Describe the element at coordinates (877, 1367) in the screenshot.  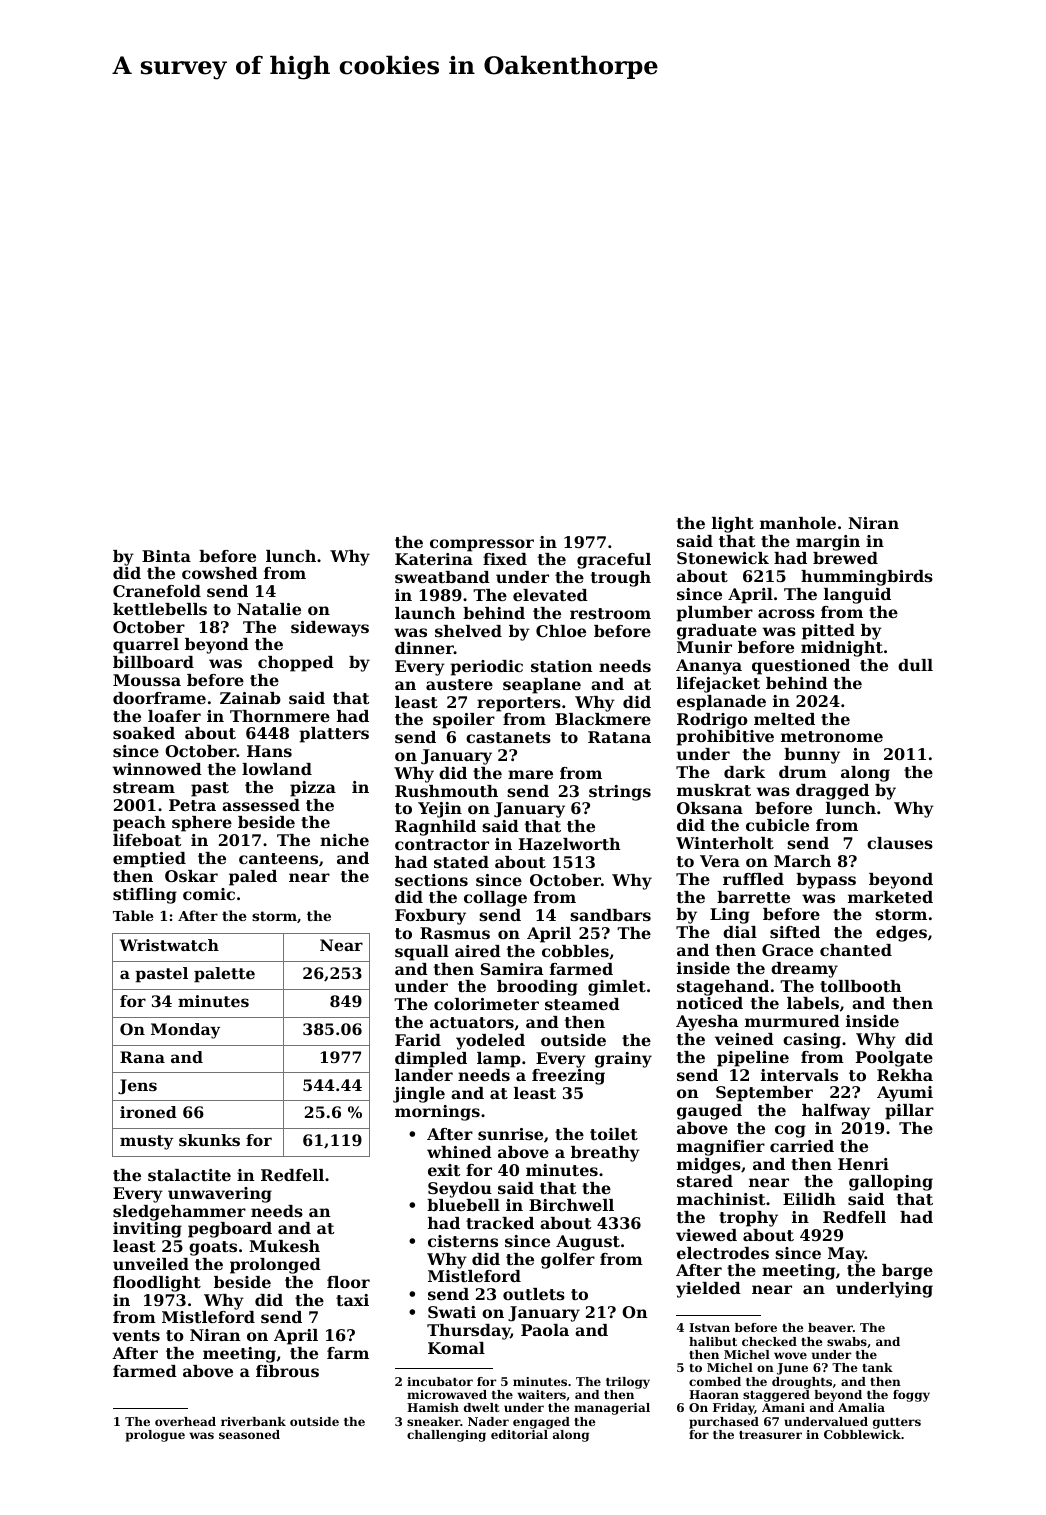
I see `tank` at that location.
